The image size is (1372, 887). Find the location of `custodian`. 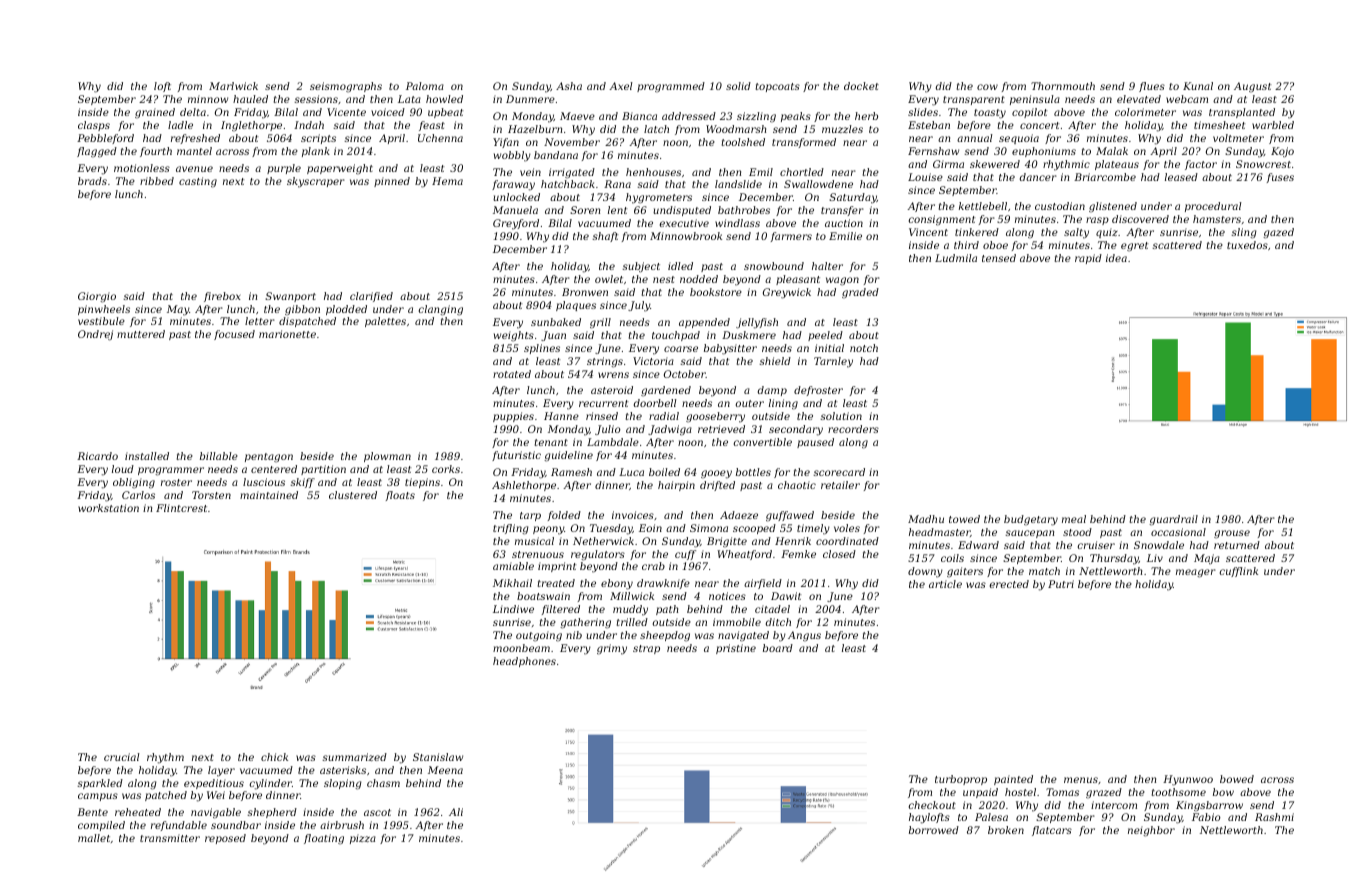

custodian is located at coordinates (1060, 206).
